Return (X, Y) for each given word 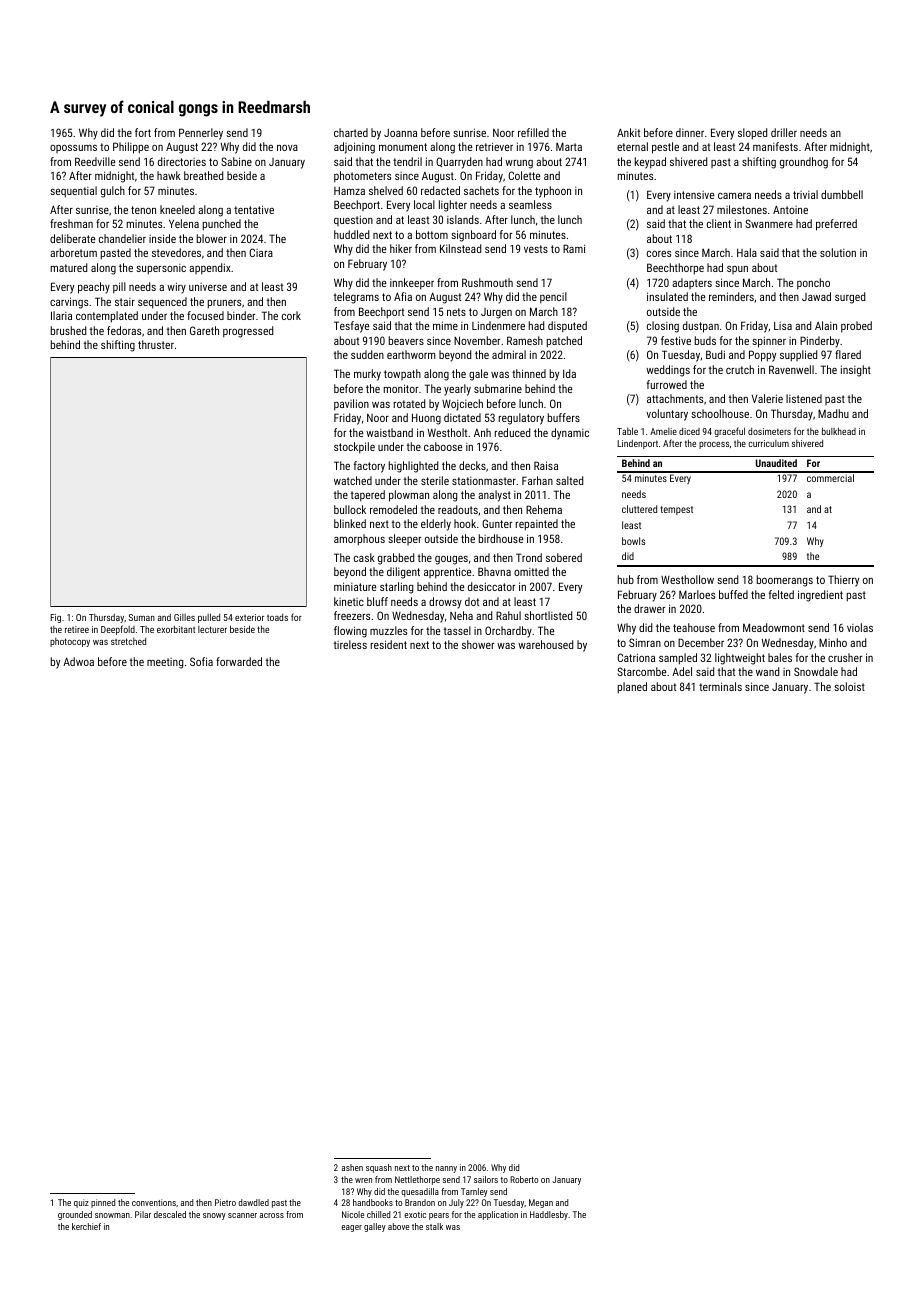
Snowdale (816, 671)
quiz (81, 1203)
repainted (537, 525)
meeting (165, 663)
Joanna (400, 133)
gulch (113, 192)
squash (379, 1168)
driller (784, 132)
